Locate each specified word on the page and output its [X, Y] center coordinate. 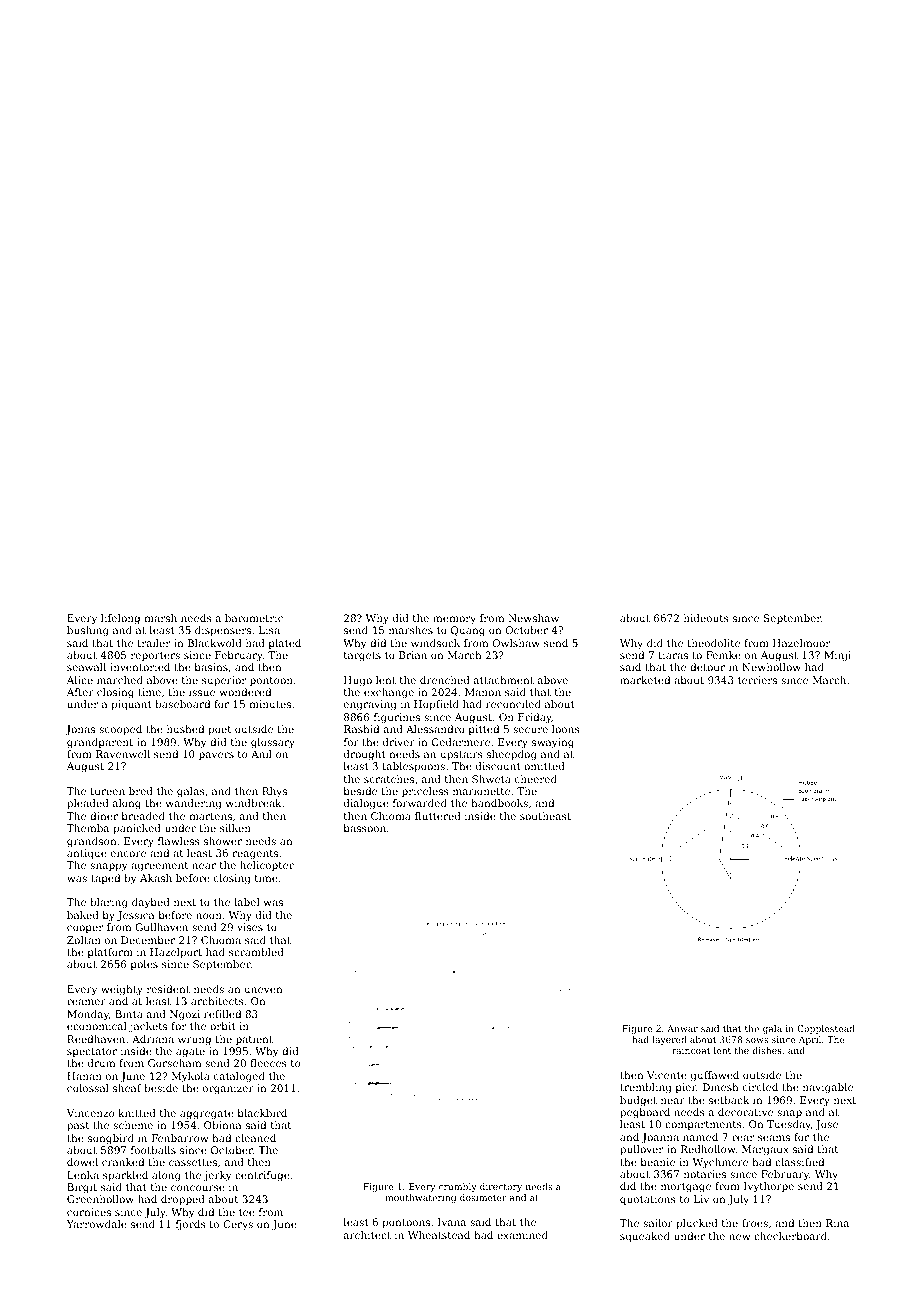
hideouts [706, 618]
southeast [545, 816]
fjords [191, 1225]
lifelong [120, 619]
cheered [536, 779]
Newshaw [533, 618]
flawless [179, 841]
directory [501, 1187]
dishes [767, 1050]
